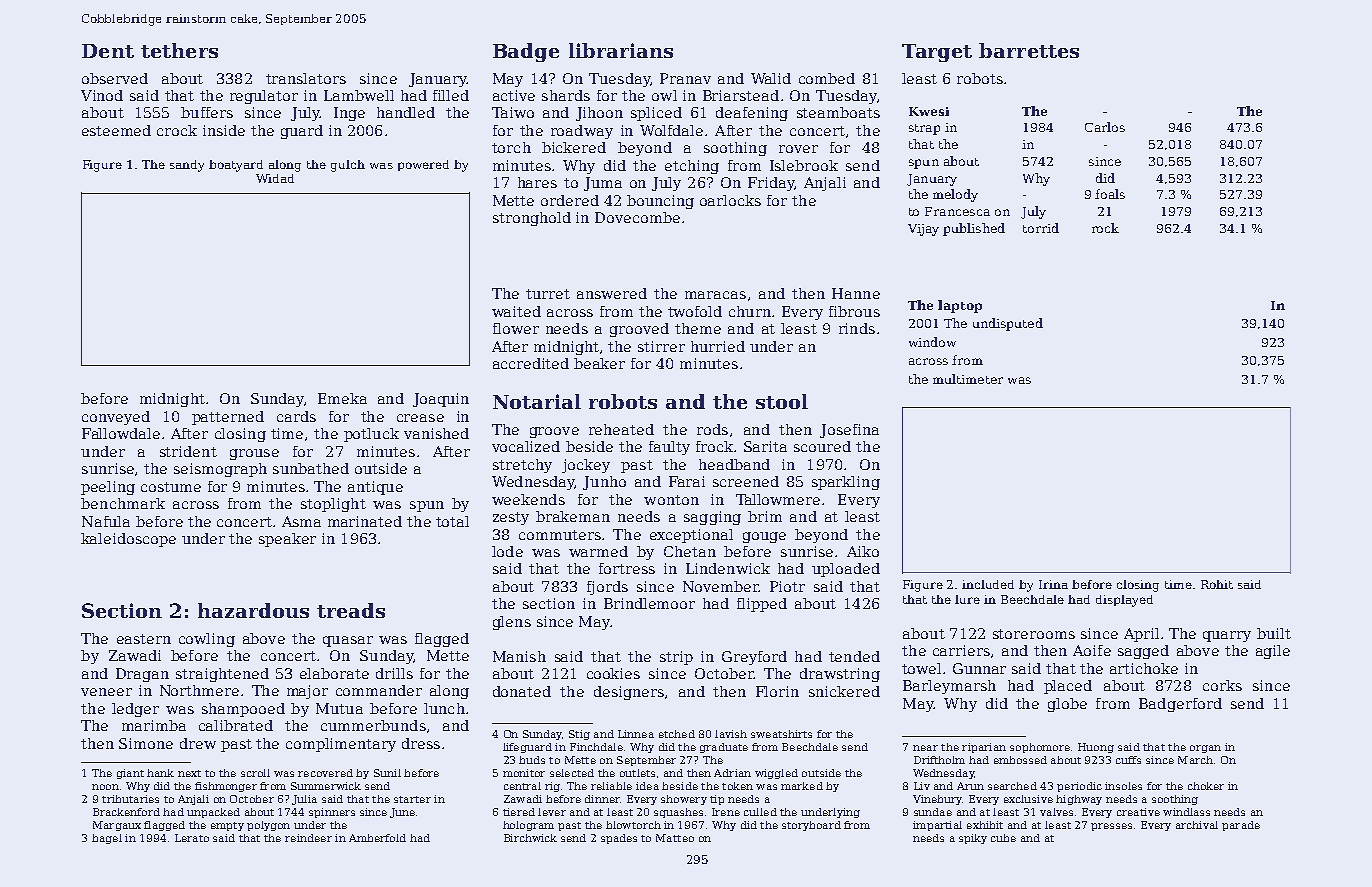 This page has height=887, width=1372. What do you see at coordinates (849, 431) in the page?
I see `Josefina` at bounding box center [849, 431].
